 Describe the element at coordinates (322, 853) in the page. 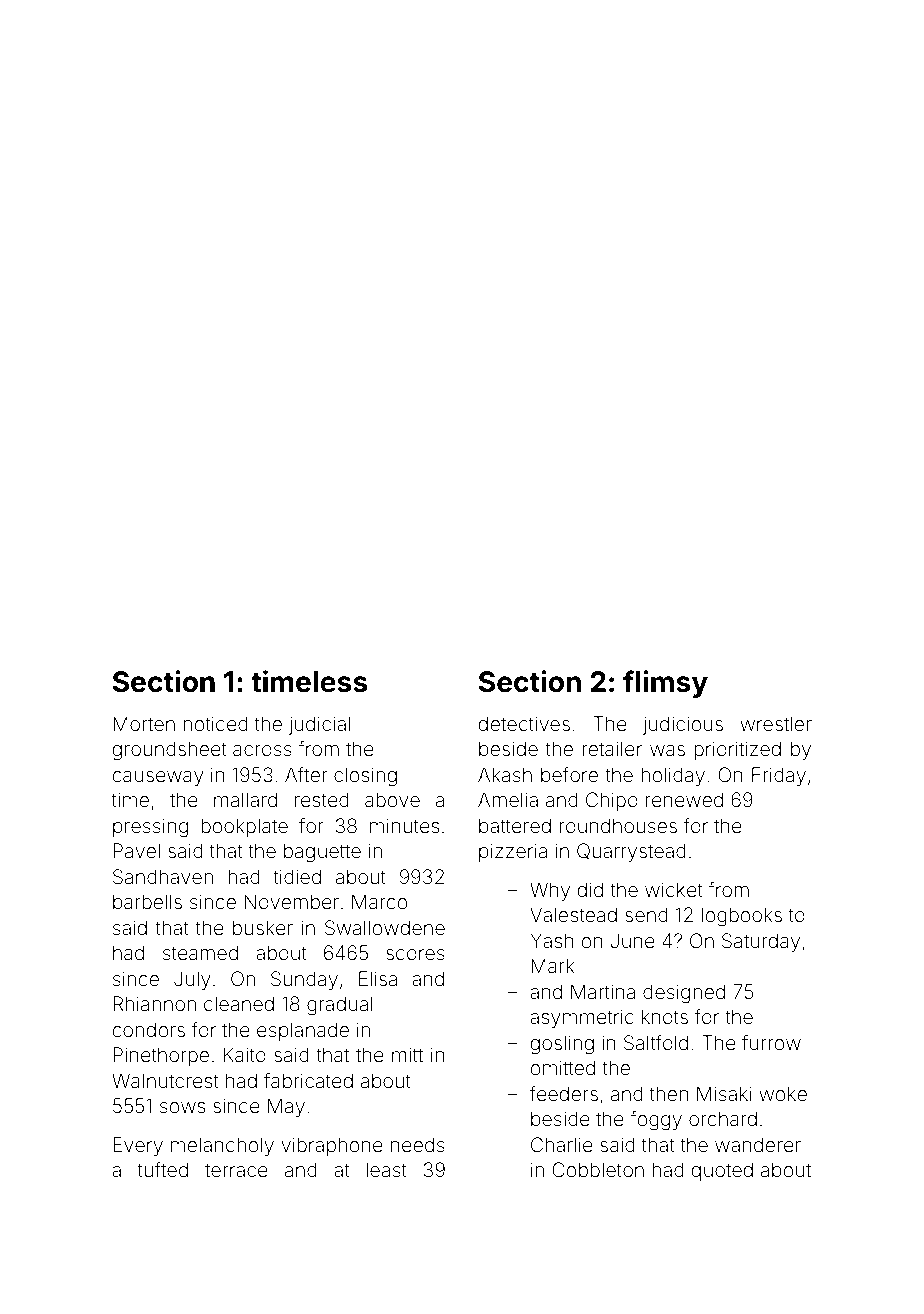

I see `baguette` at that location.
